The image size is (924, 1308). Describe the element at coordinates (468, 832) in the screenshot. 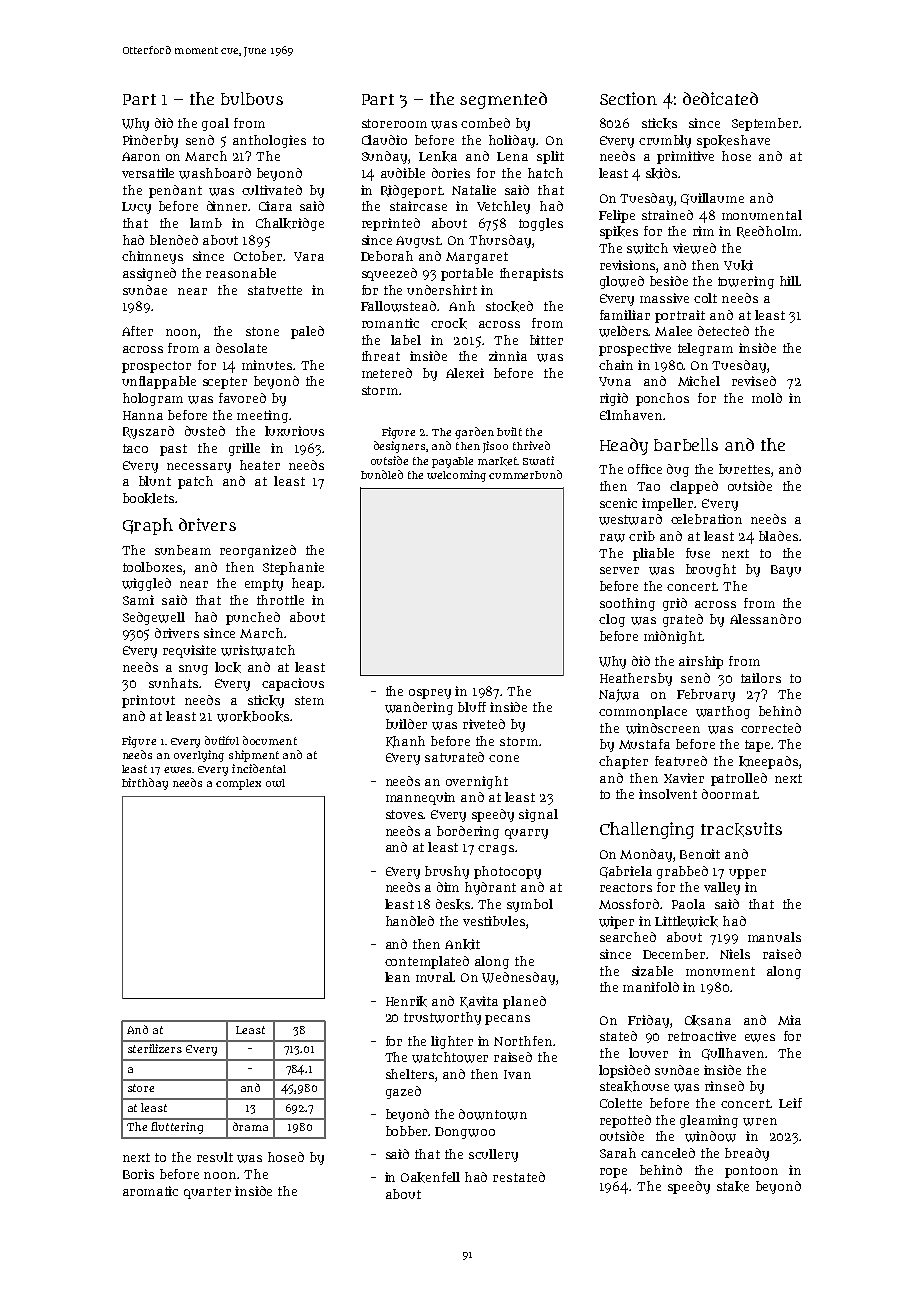

I see `bordering` at that location.
